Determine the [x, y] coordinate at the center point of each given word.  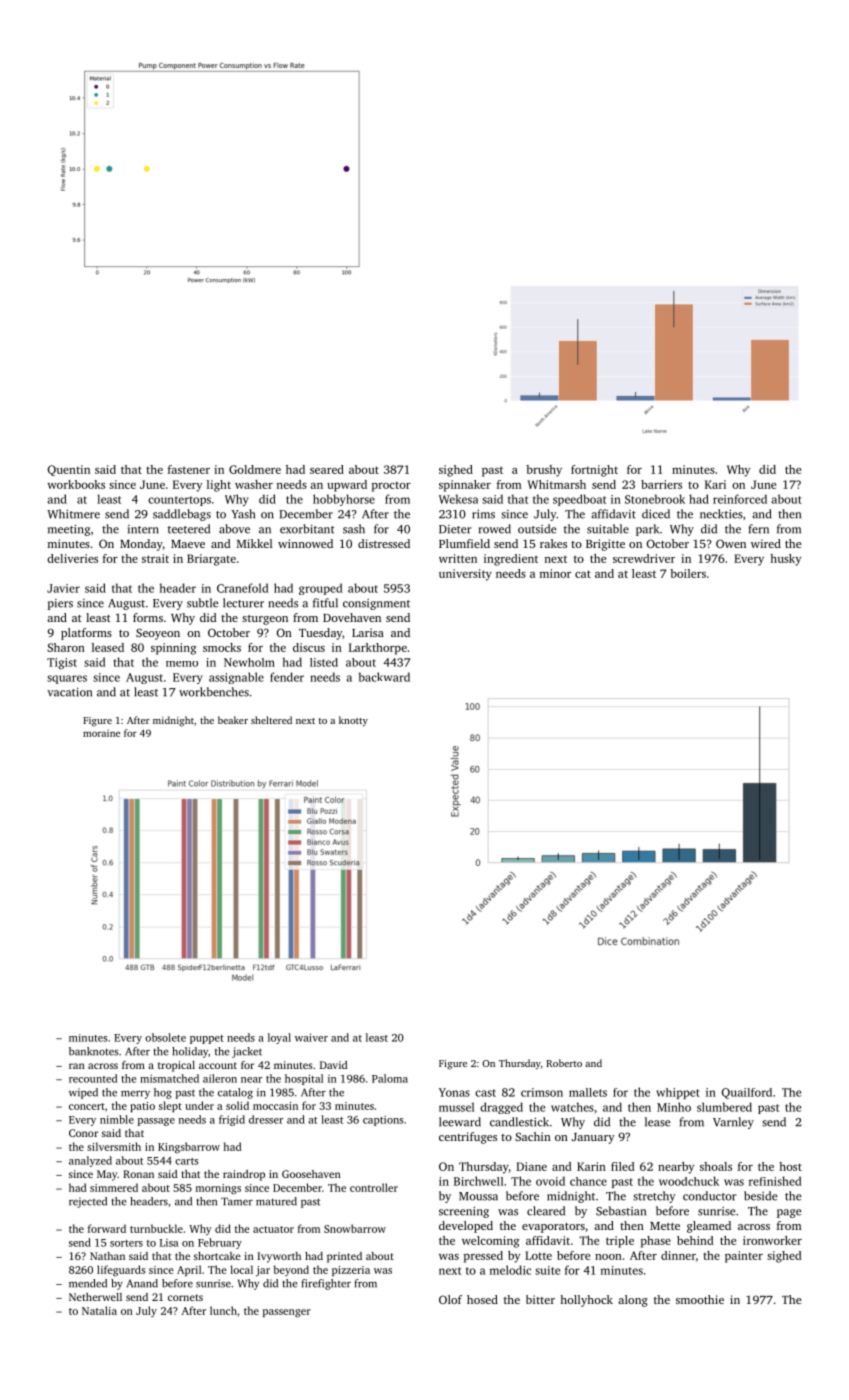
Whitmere [73, 514]
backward [384, 677]
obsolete [165, 1037]
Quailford [746, 1093]
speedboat [579, 500]
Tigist [62, 663]
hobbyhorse [344, 500]
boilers [688, 573]
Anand [142, 1283]
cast [485, 1093]
